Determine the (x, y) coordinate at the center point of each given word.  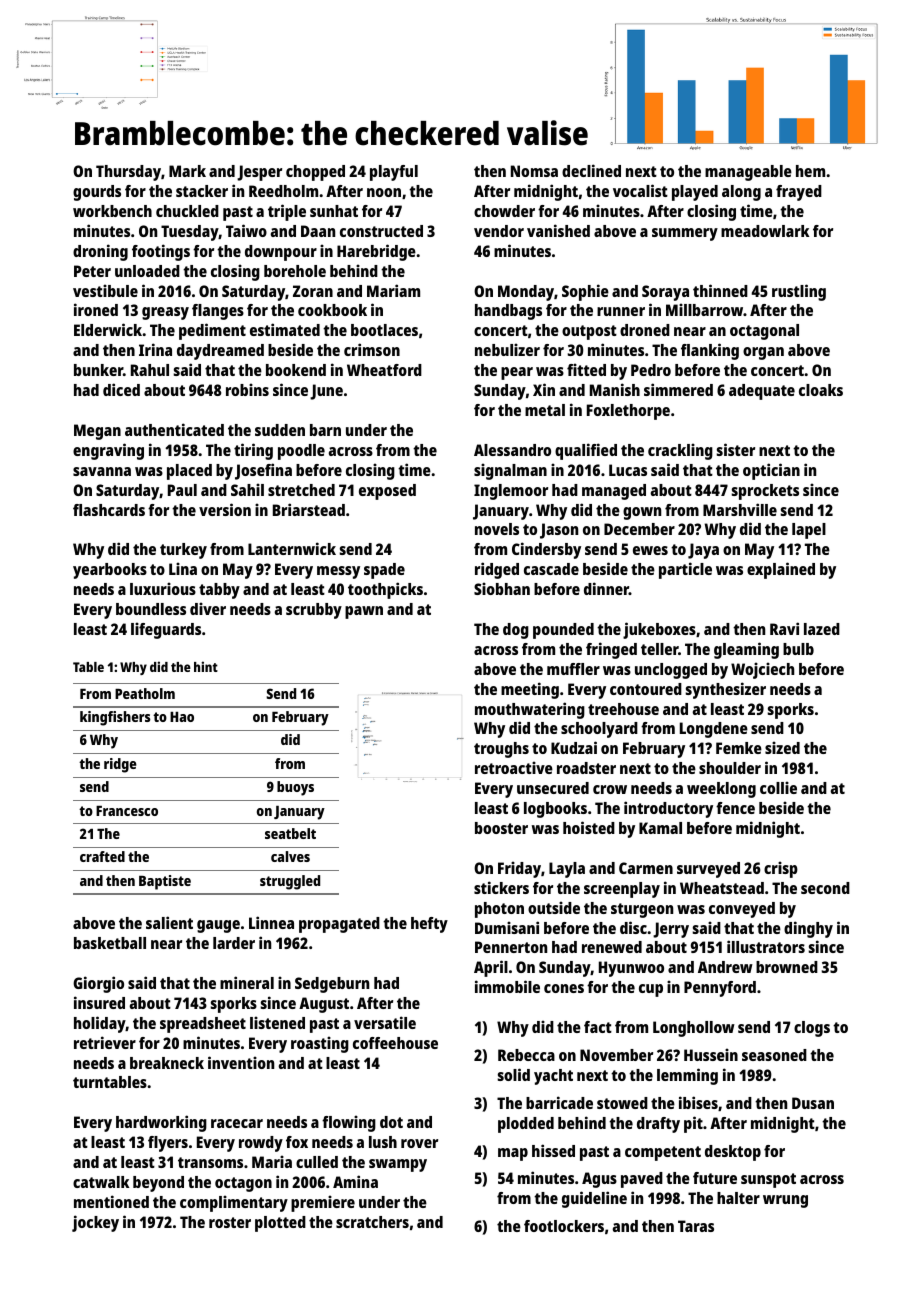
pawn (364, 612)
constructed (381, 231)
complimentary (234, 1203)
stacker (202, 191)
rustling (799, 292)
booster (501, 828)
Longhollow (694, 1029)
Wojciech (762, 670)
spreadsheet (203, 1025)
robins (247, 389)
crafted (102, 856)
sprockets (765, 492)
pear (517, 373)
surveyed (708, 870)
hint (206, 666)
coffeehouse (395, 1043)
